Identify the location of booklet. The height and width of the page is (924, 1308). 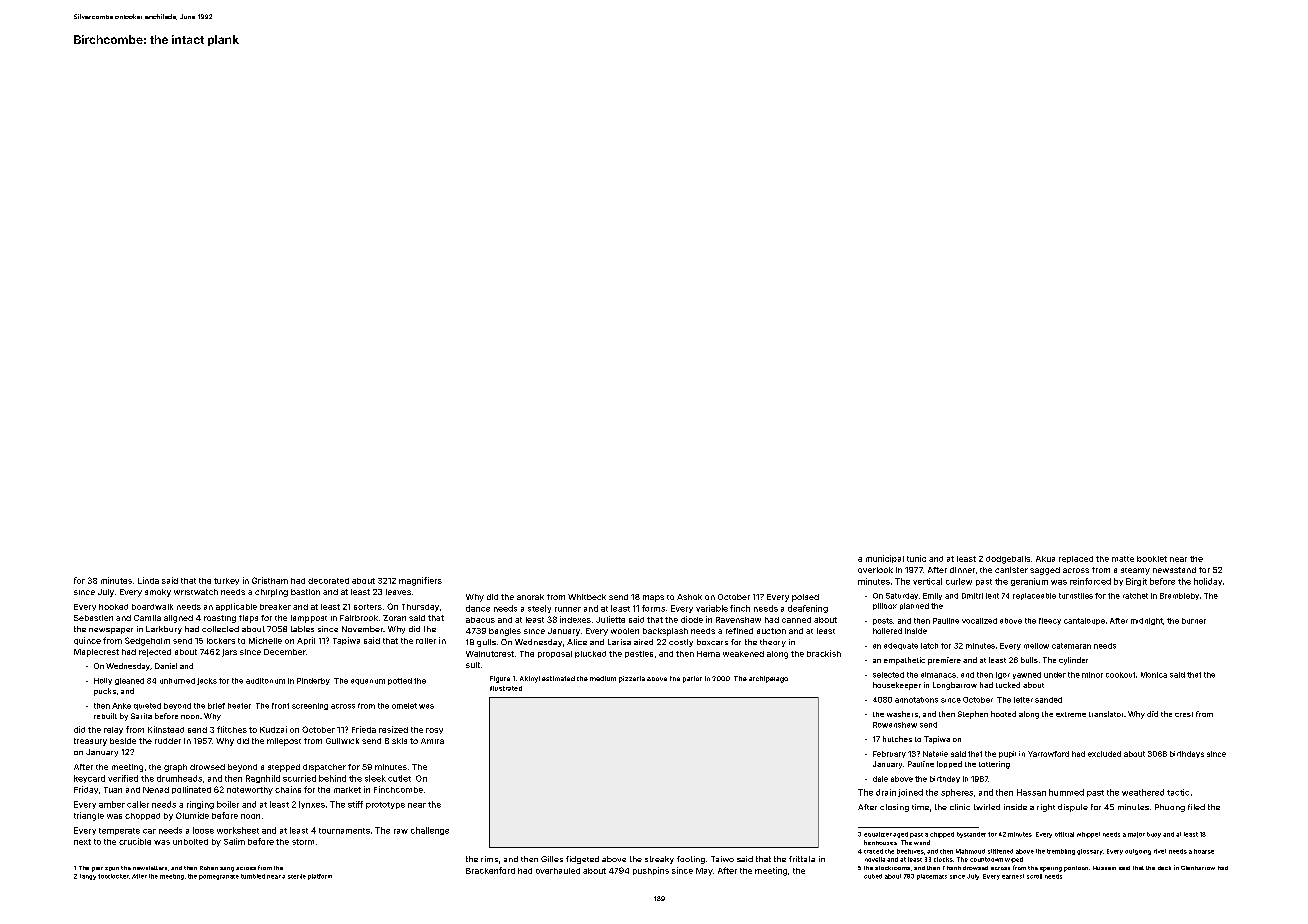
(1152, 559).
